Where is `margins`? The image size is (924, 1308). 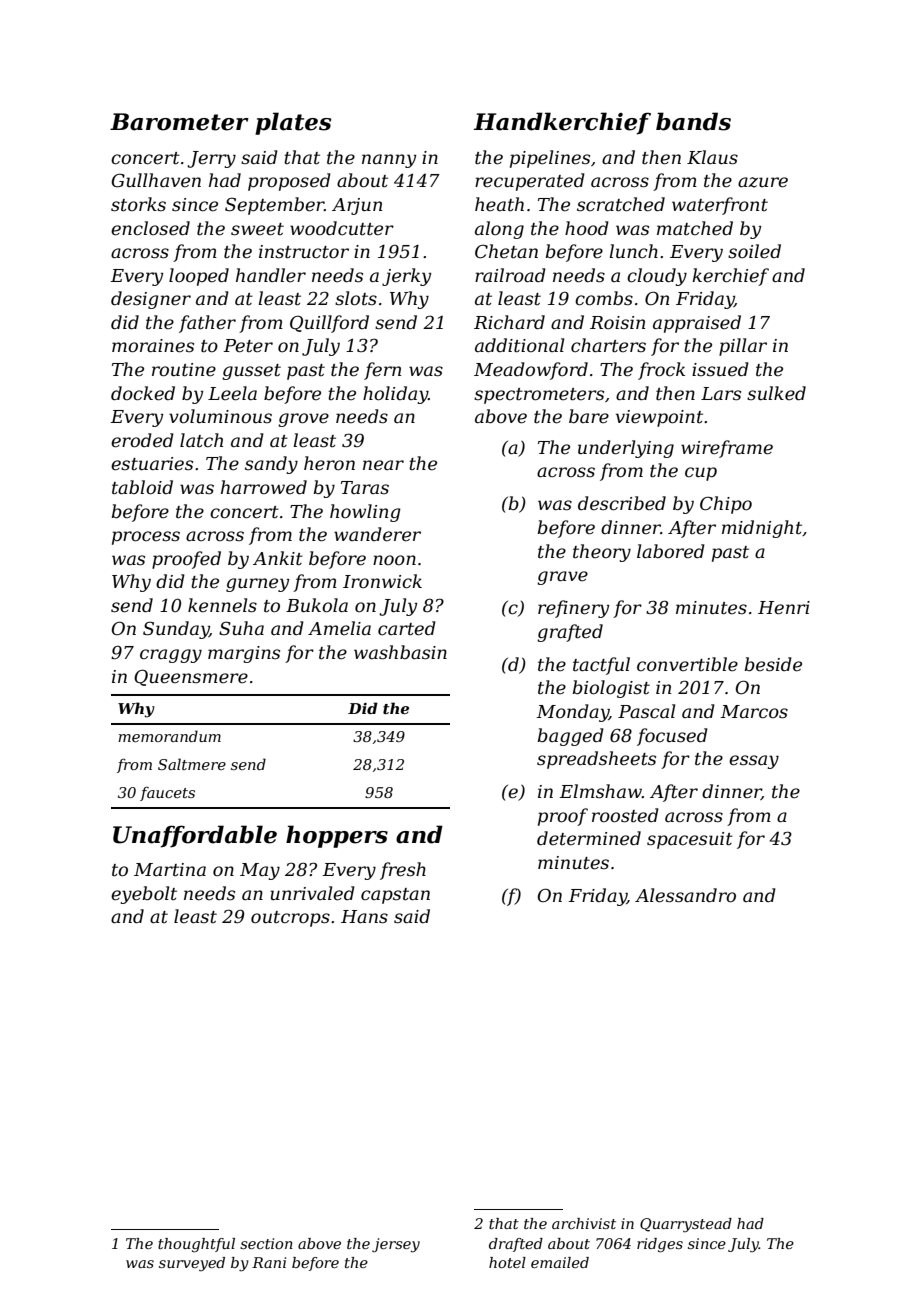 margins is located at coordinates (244, 654).
